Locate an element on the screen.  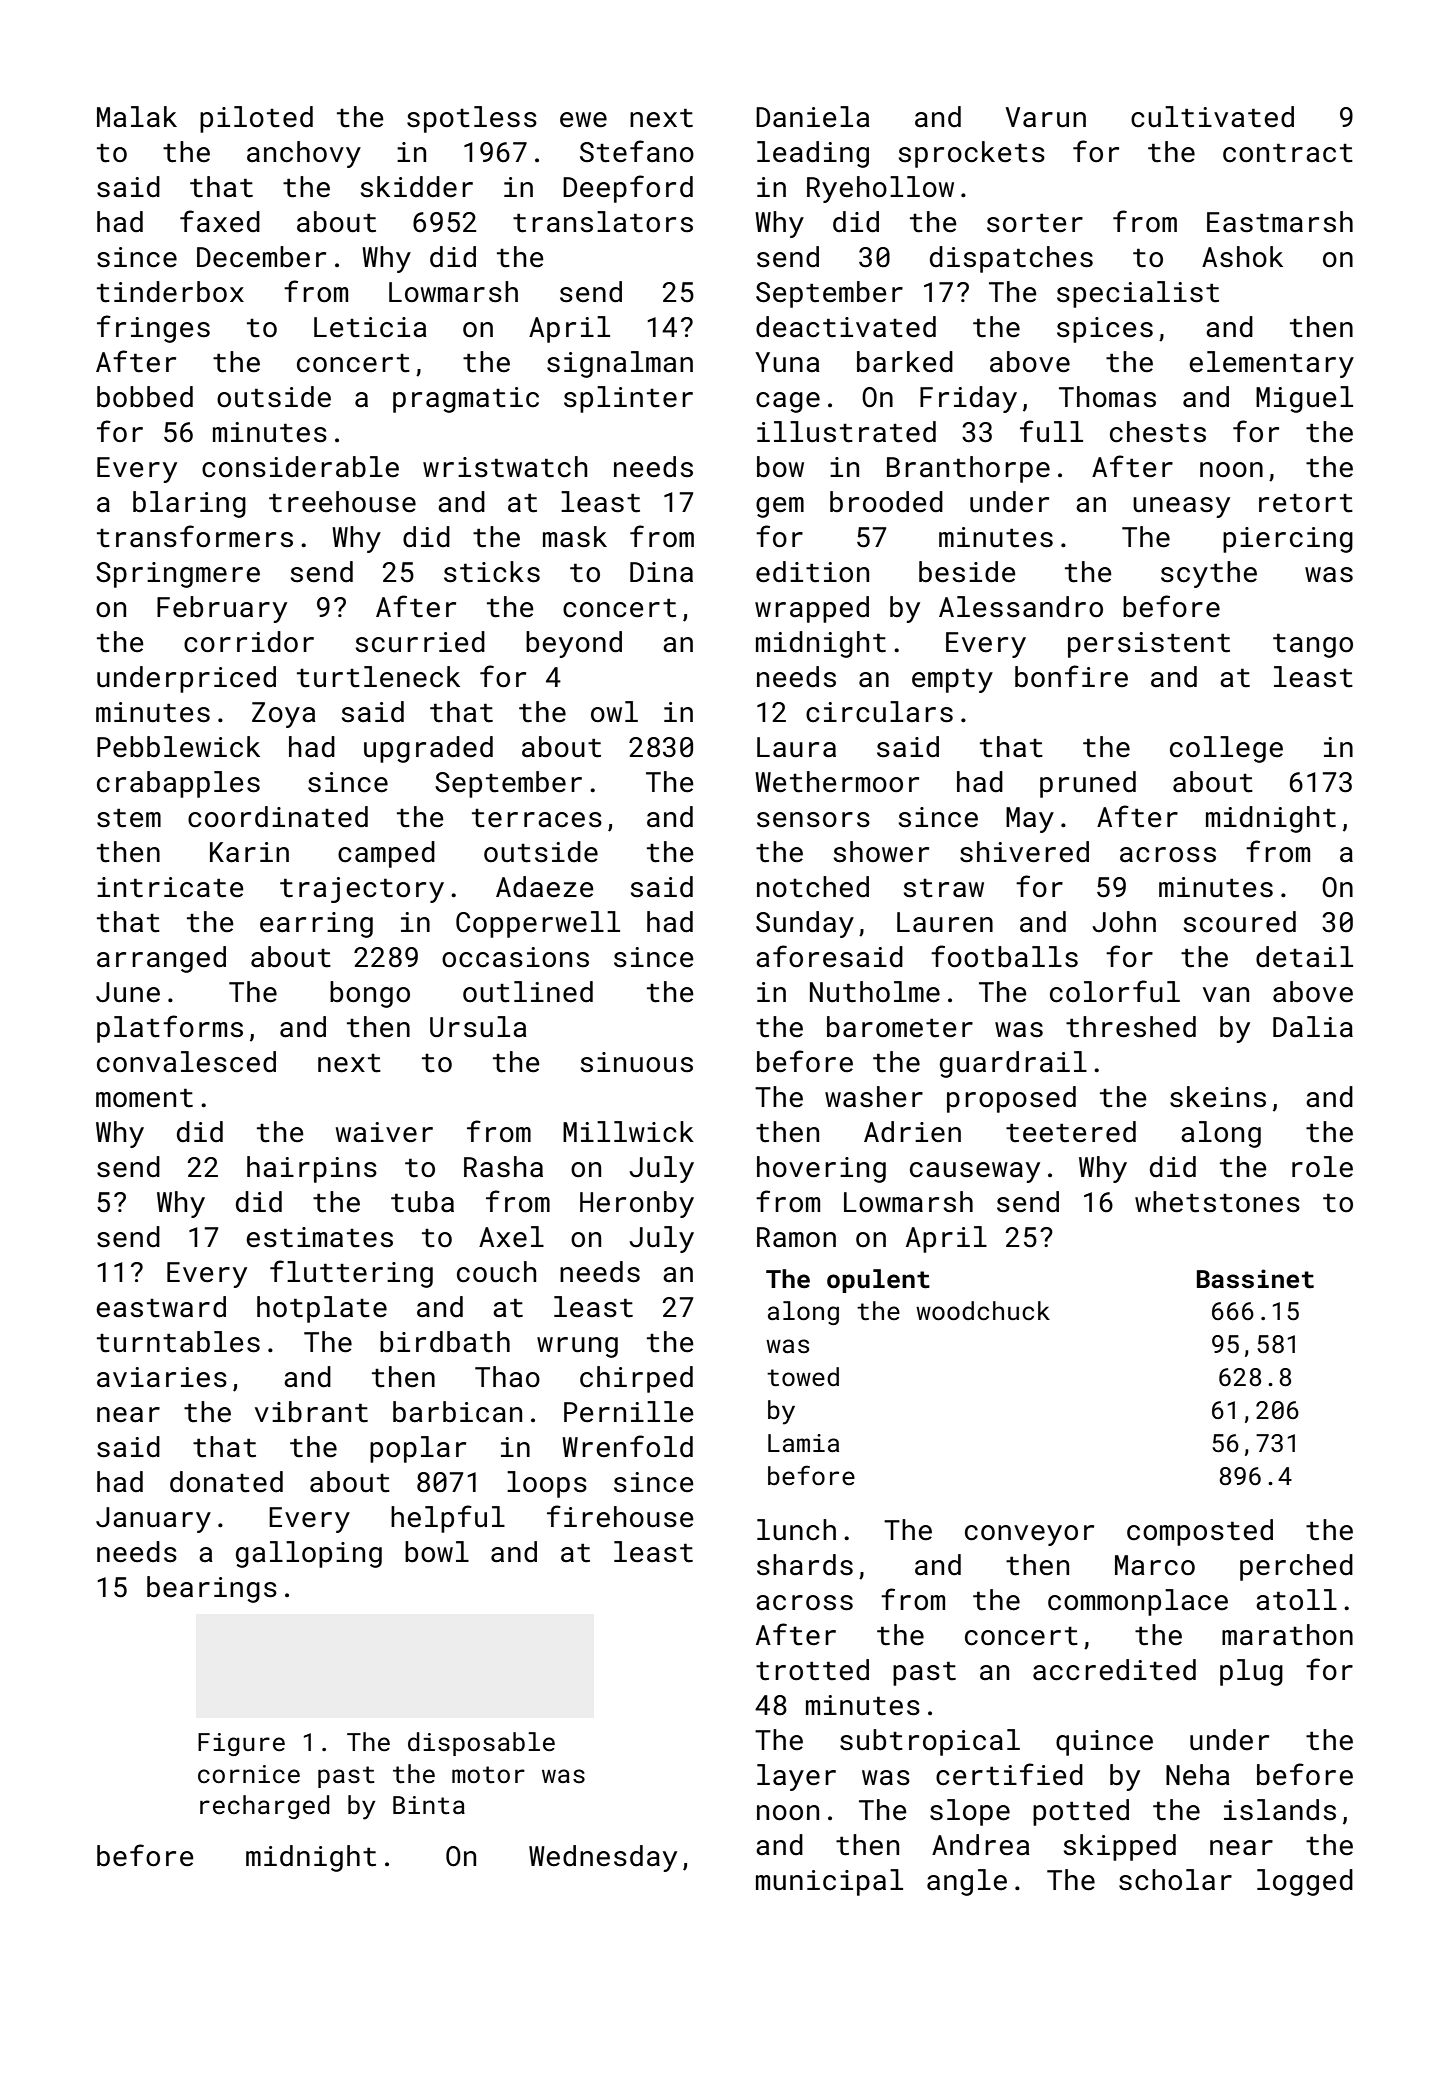
Ryehollow is located at coordinates (880, 189).
